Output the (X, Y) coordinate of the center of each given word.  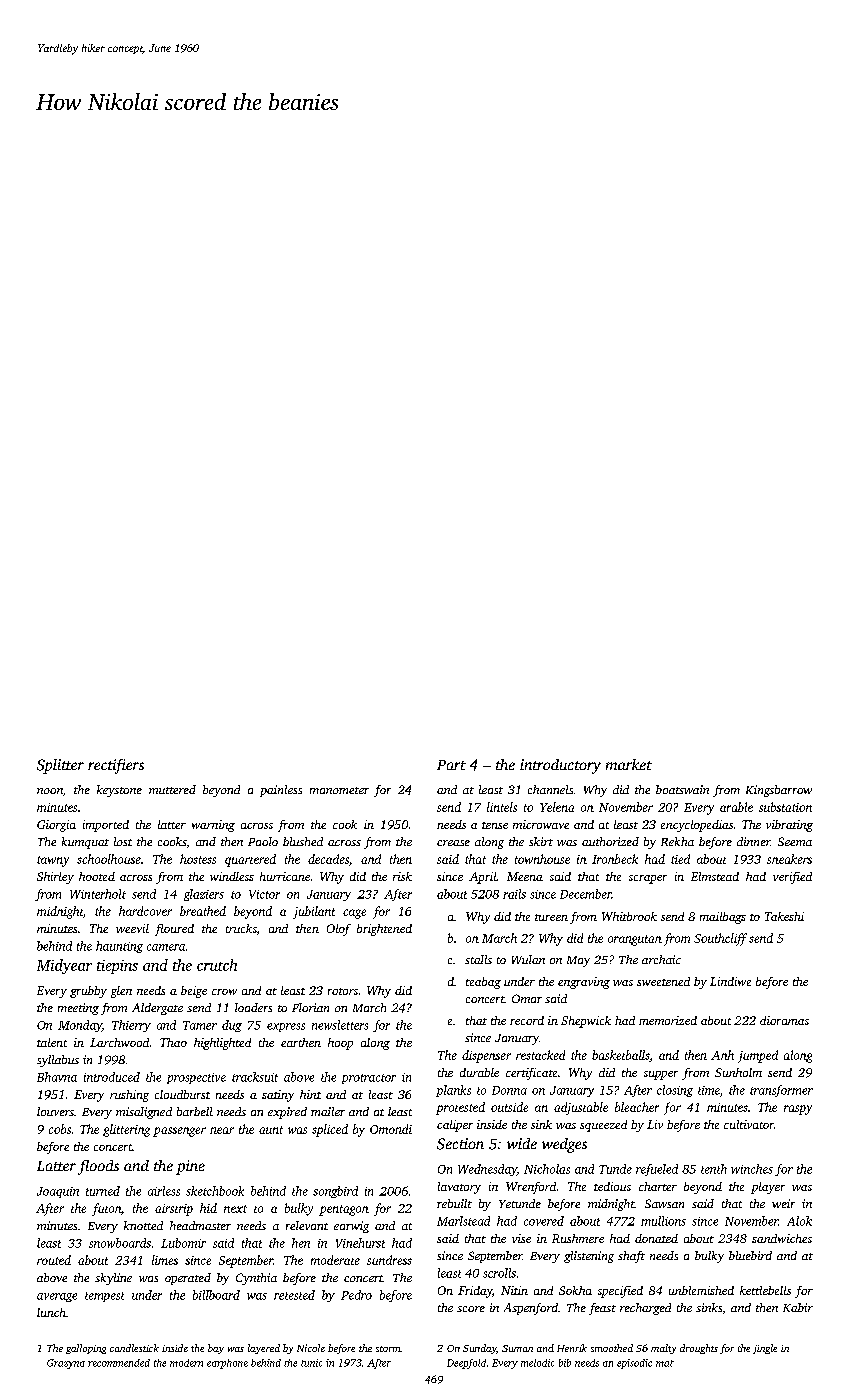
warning (213, 826)
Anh (722, 1055)
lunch (51, 1312)
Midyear (64, 966)
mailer (328, 1111)
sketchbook (215, 1191)
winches (752, 1169)
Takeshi (784, 916)
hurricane (285, 876)
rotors (343, 991)
